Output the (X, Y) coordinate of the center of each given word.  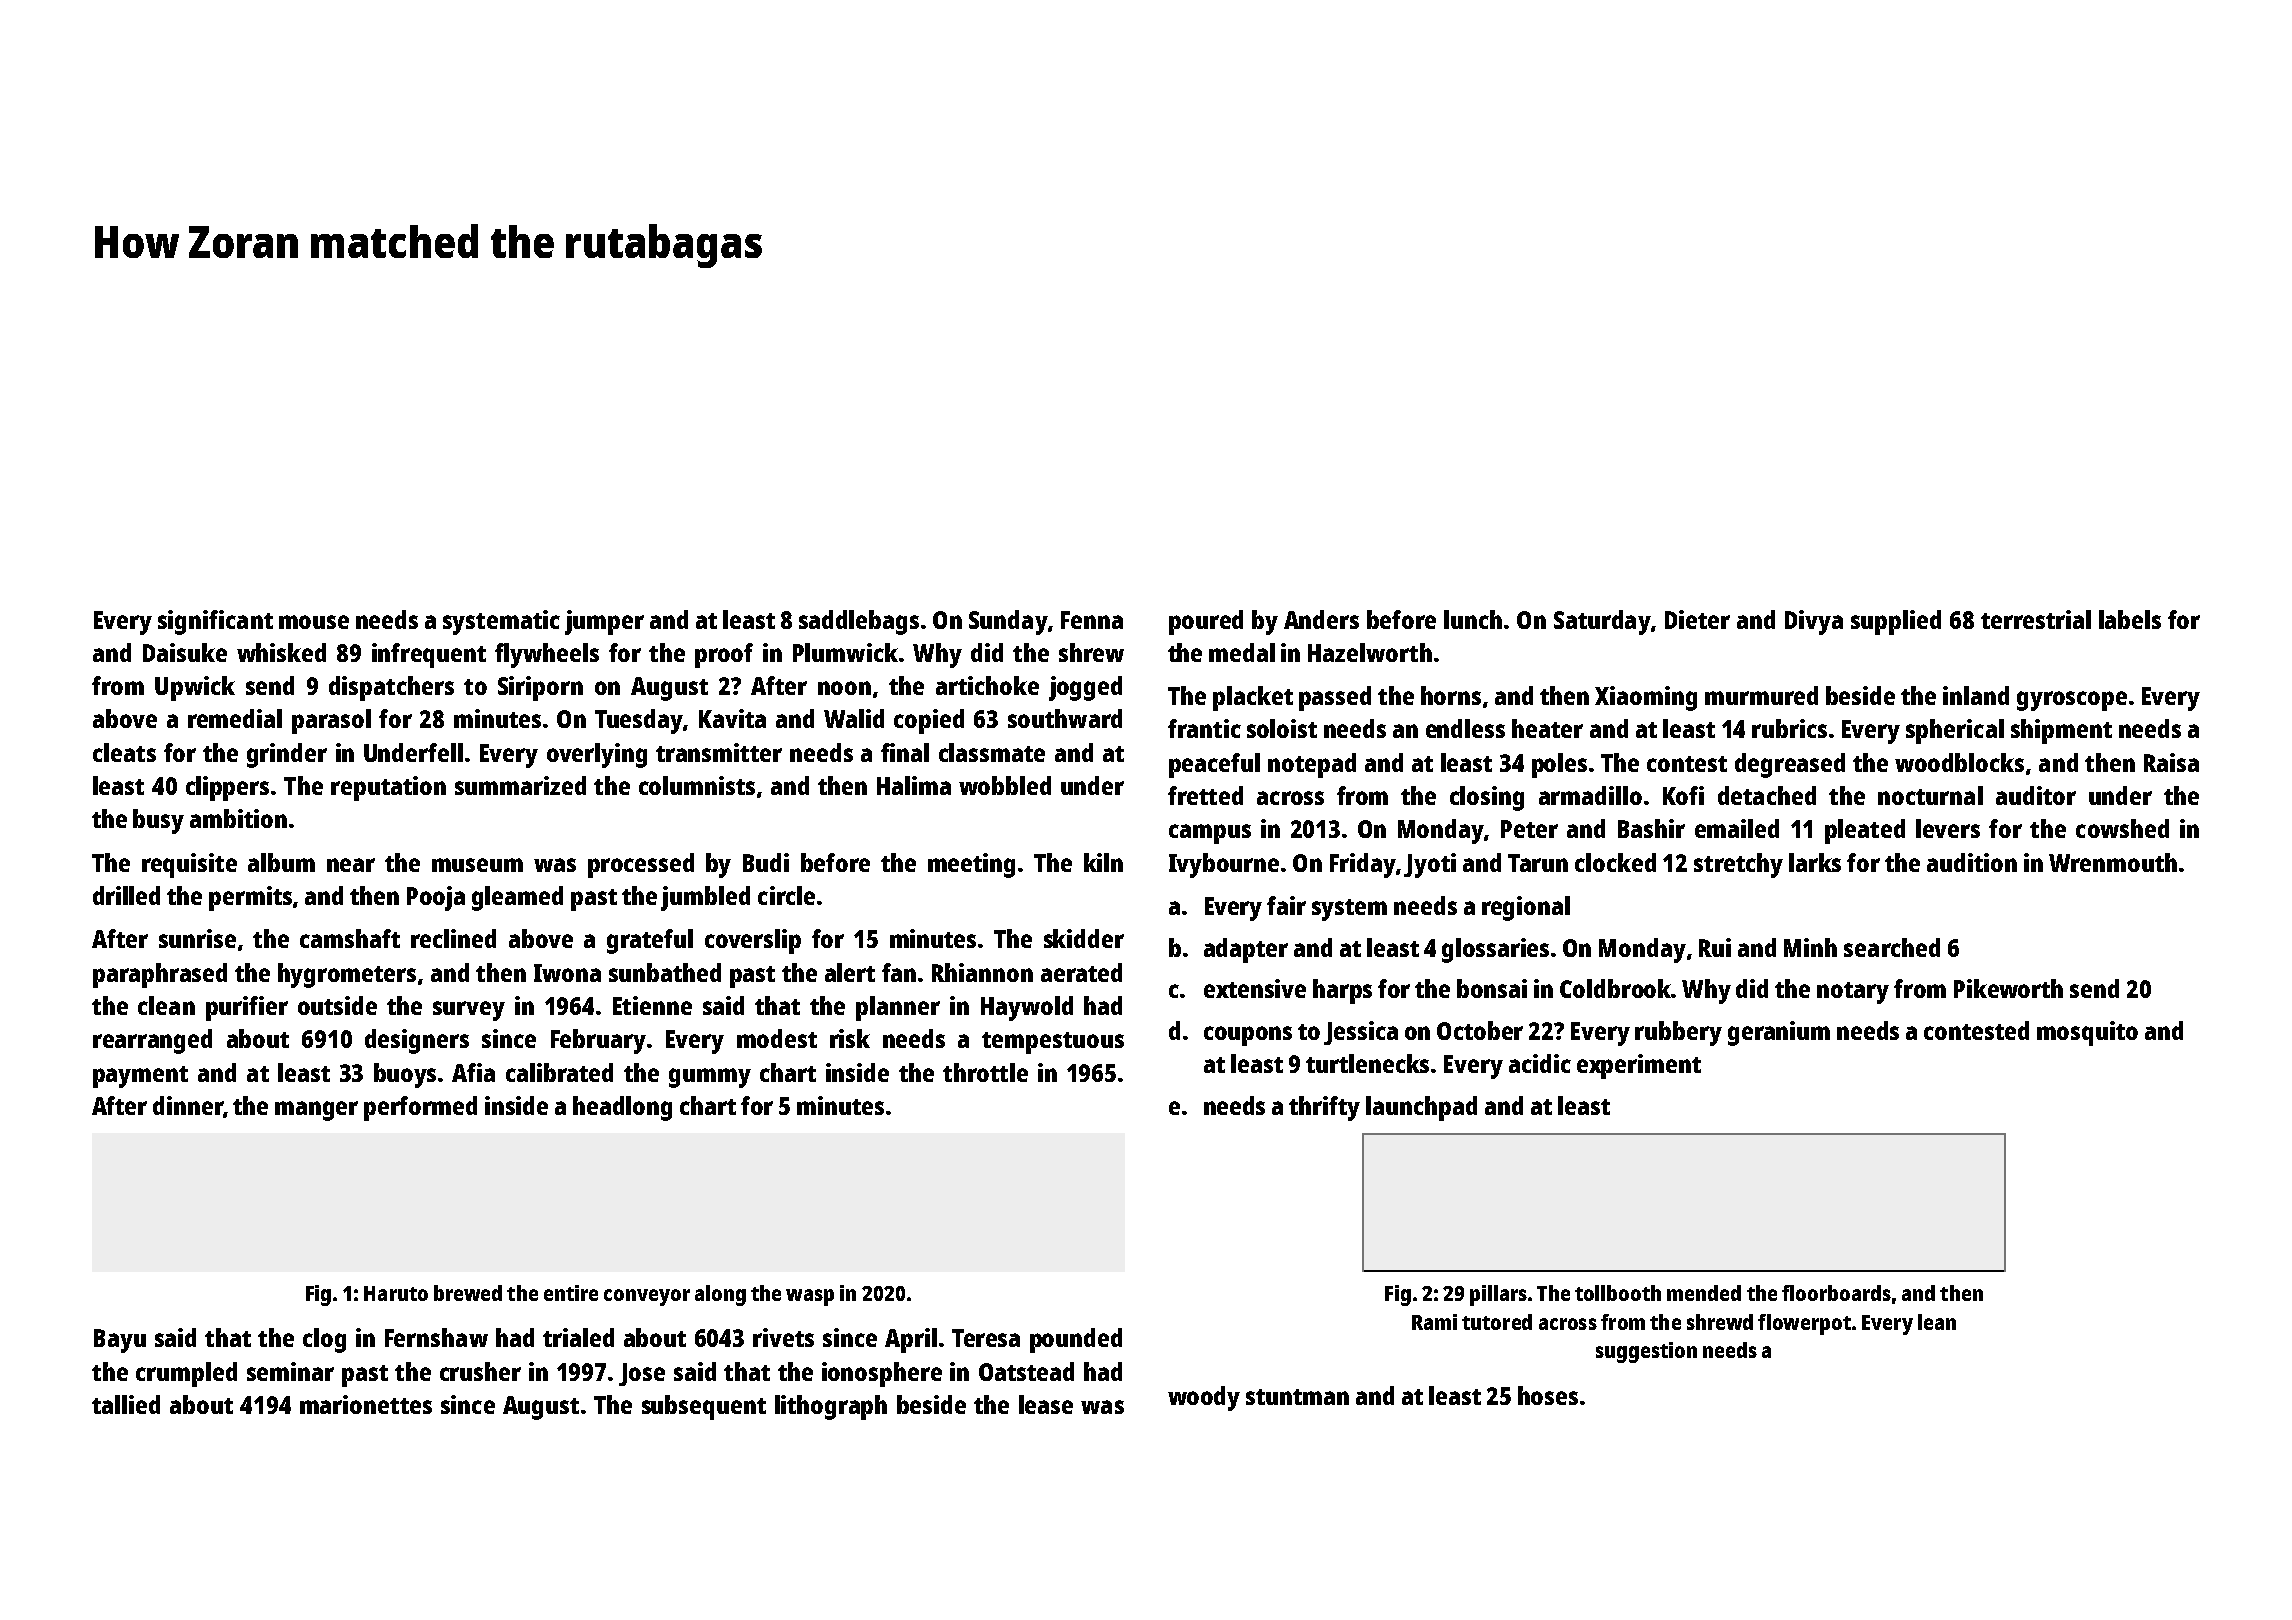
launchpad (1421, 1108)
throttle (985, 1072)
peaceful (1214, 765)
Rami (1434, 1322)
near (351, 865)
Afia (473, 1072)
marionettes (366, 1404)
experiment (1639, 1066)
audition (1972, 862)
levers (1948, 828)
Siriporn (540, 688)
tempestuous (1053, 1043)
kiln (1103, 862)
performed (420, 1108)
